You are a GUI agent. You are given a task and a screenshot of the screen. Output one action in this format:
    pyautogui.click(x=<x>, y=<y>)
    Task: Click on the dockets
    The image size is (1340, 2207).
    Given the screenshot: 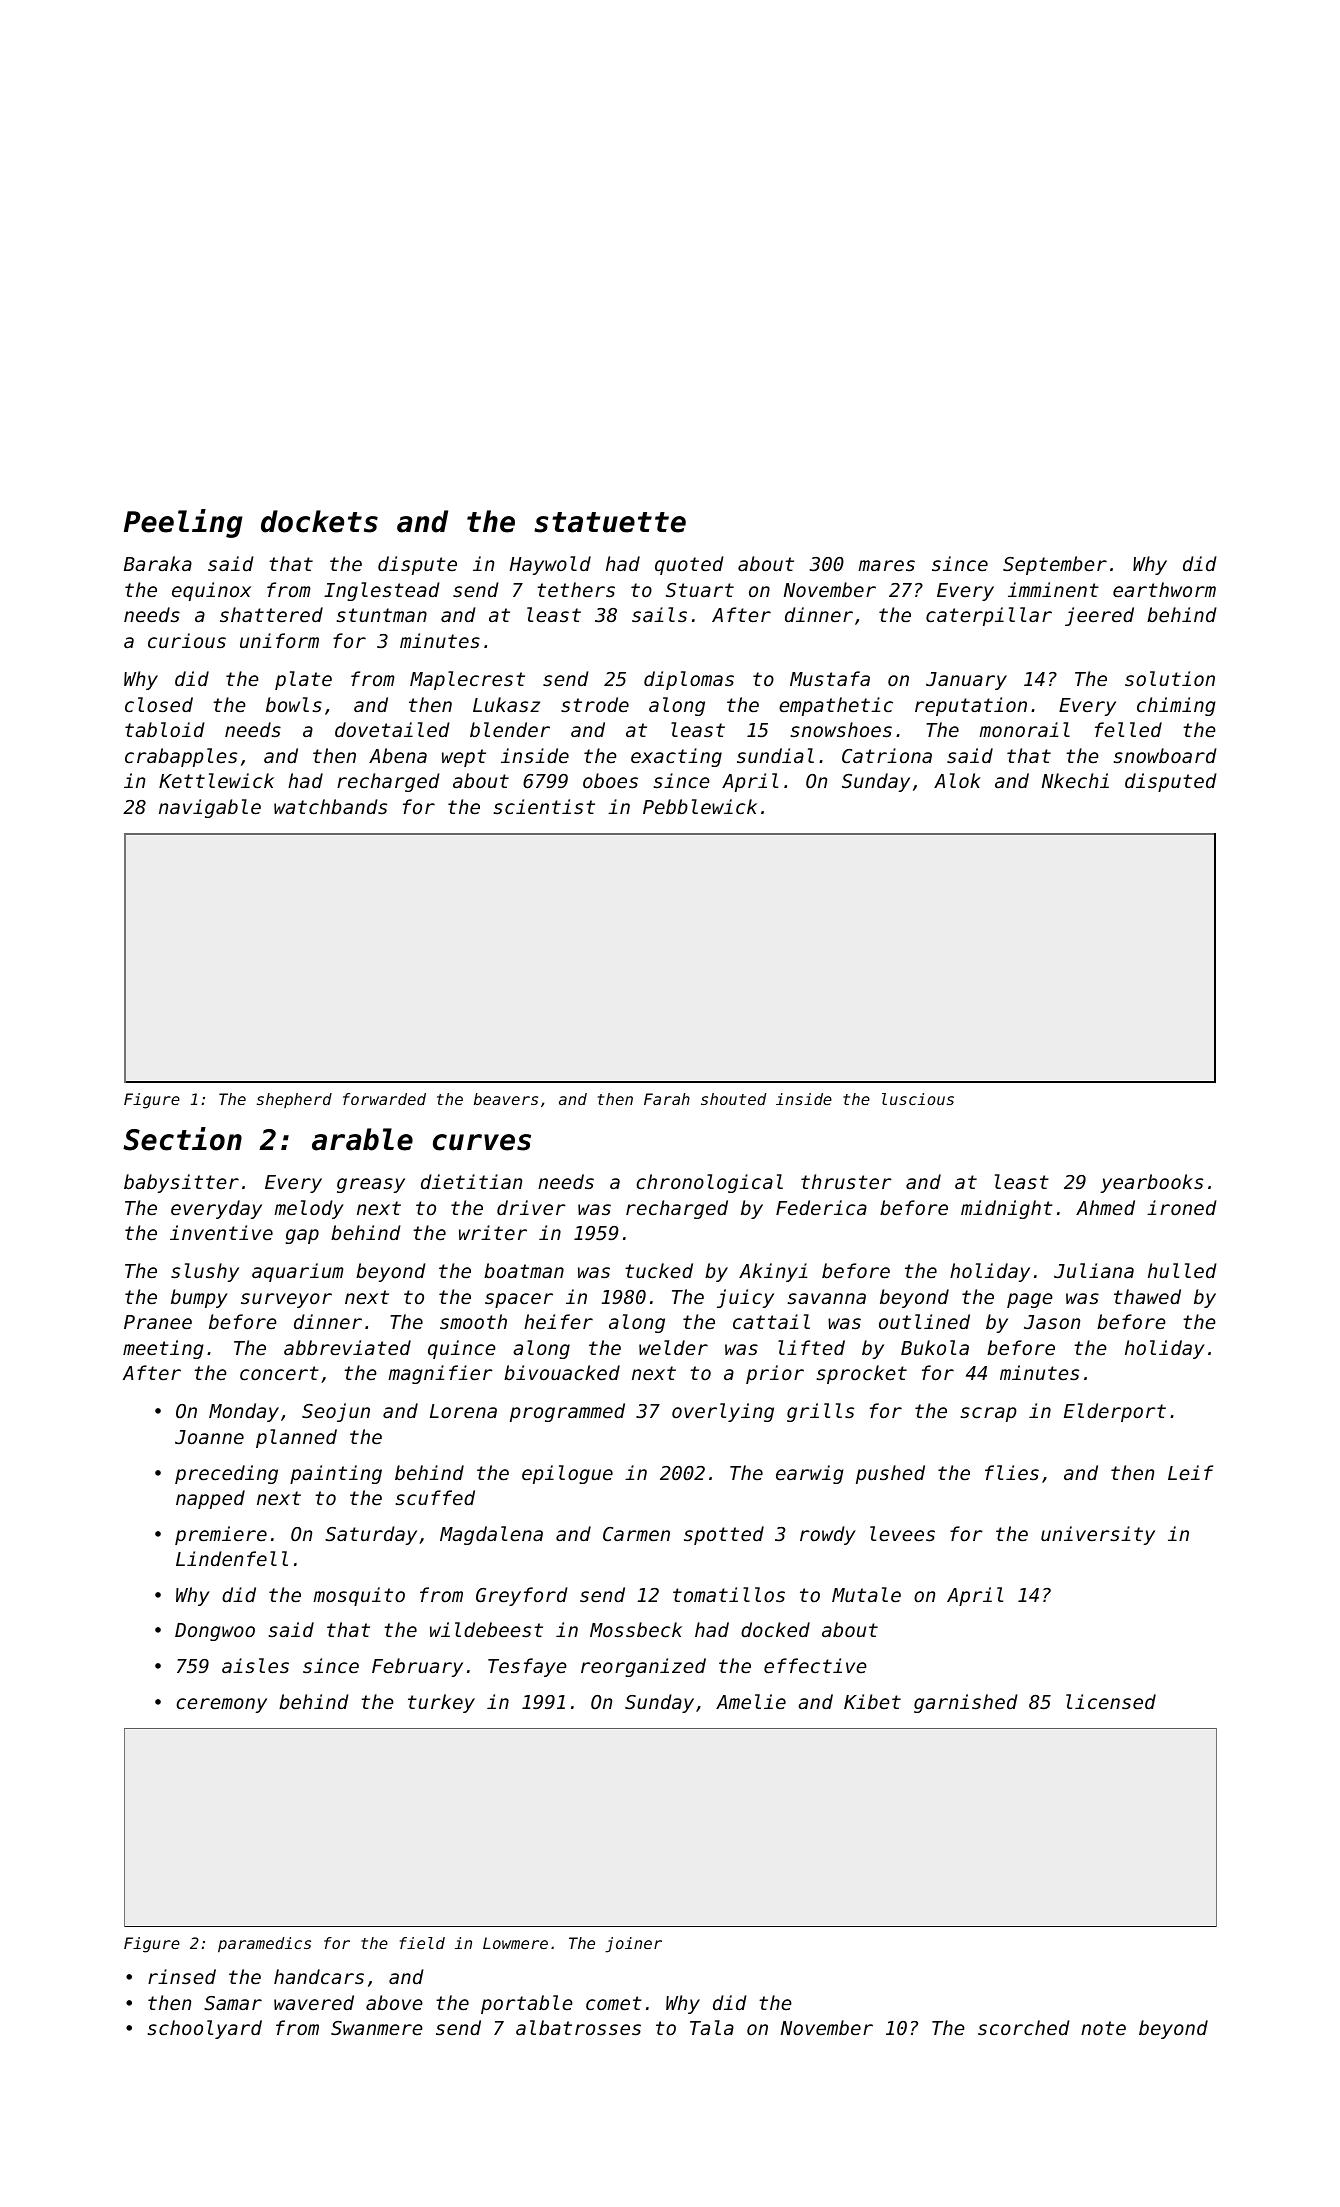 What is the action you would take?
    pyautogui.click(x=319, y=521)
